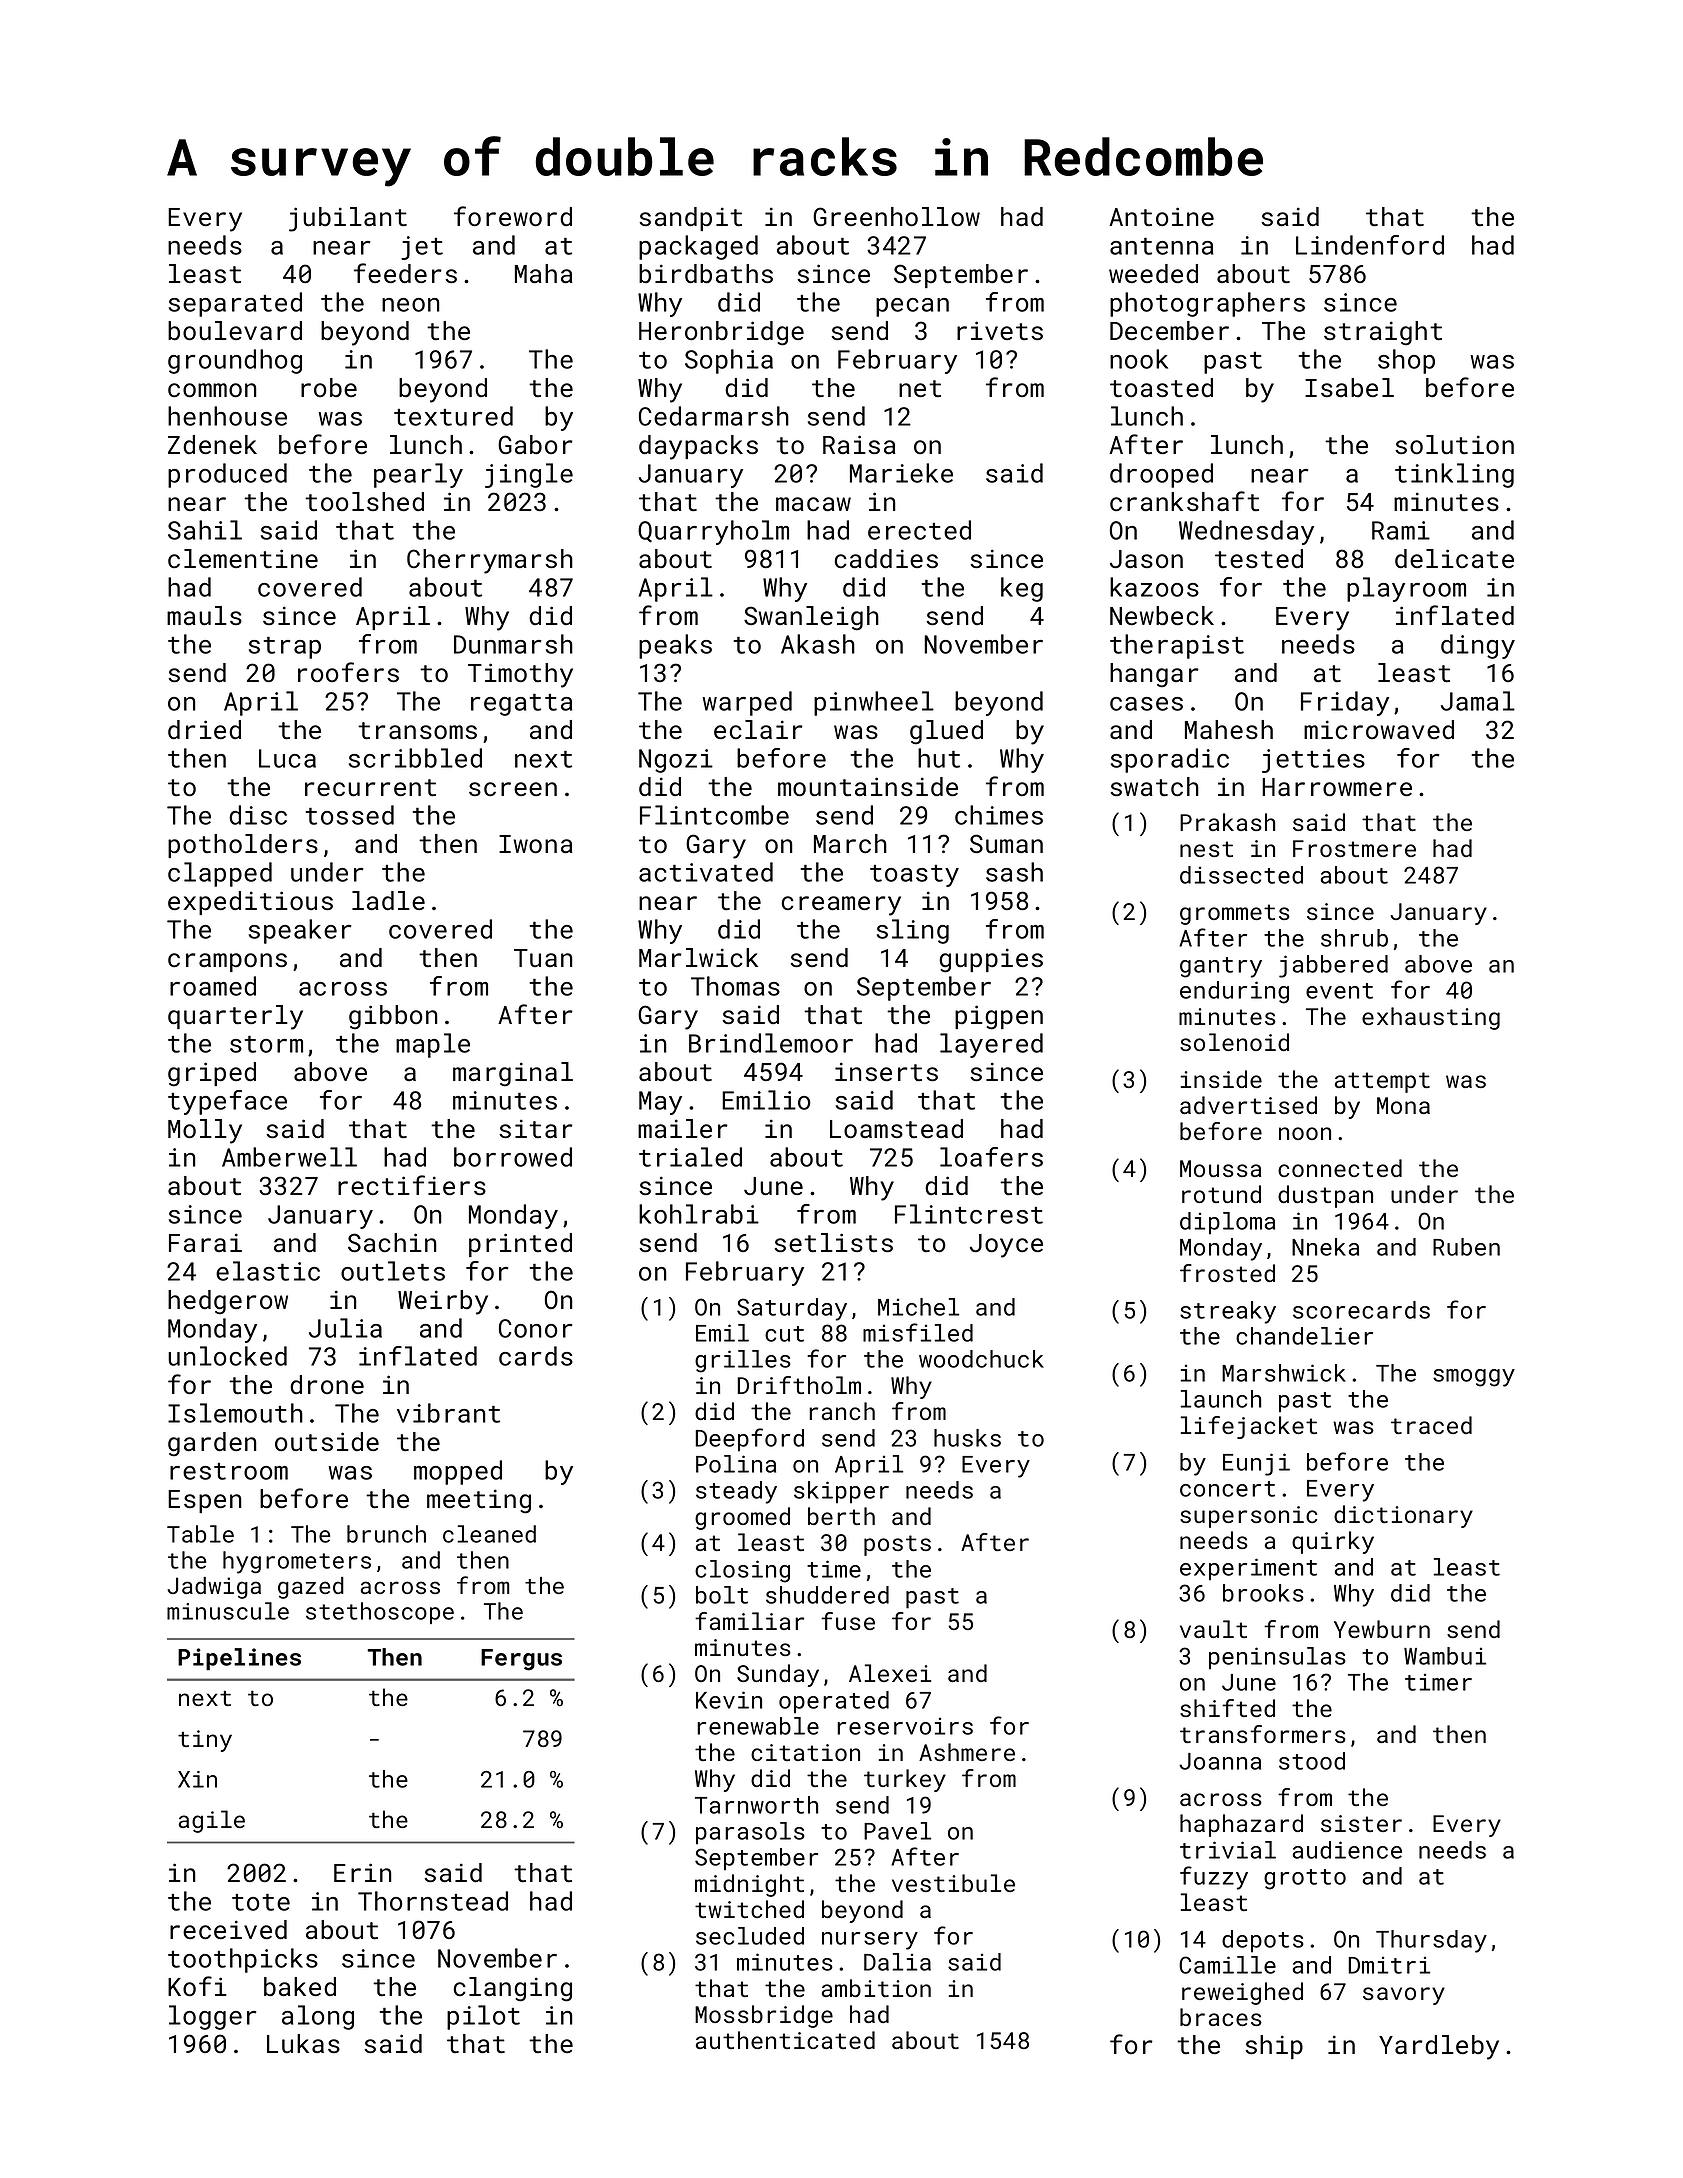 The height and width of the screenshot is (2178, 1683). What do you see at coordinates (1370, 245) in the screenshot?
I see `Lindenford` at bounding box center [1370, 245].
